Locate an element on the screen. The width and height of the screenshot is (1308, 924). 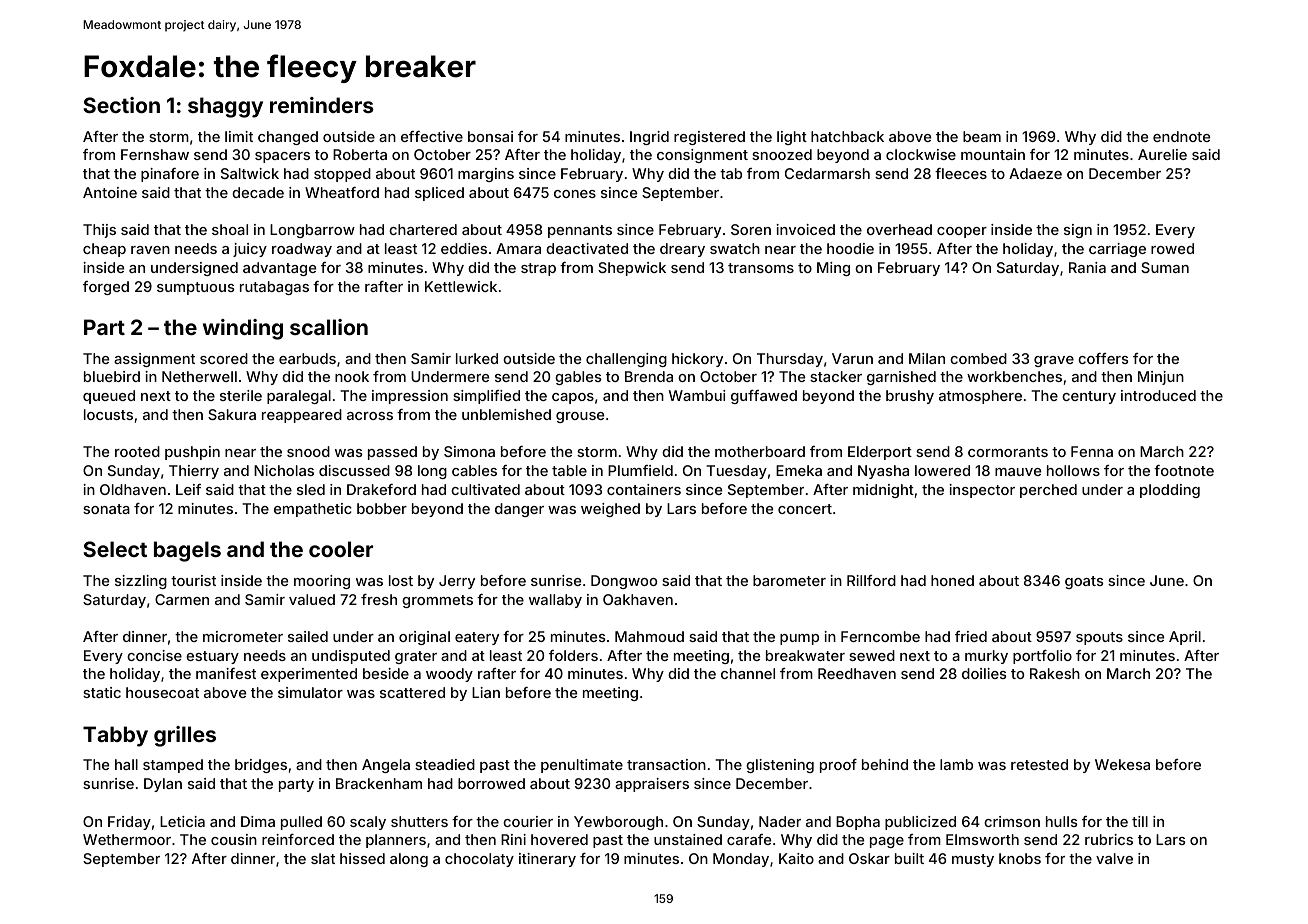
endnote is located at coordinates (1181, 136).
